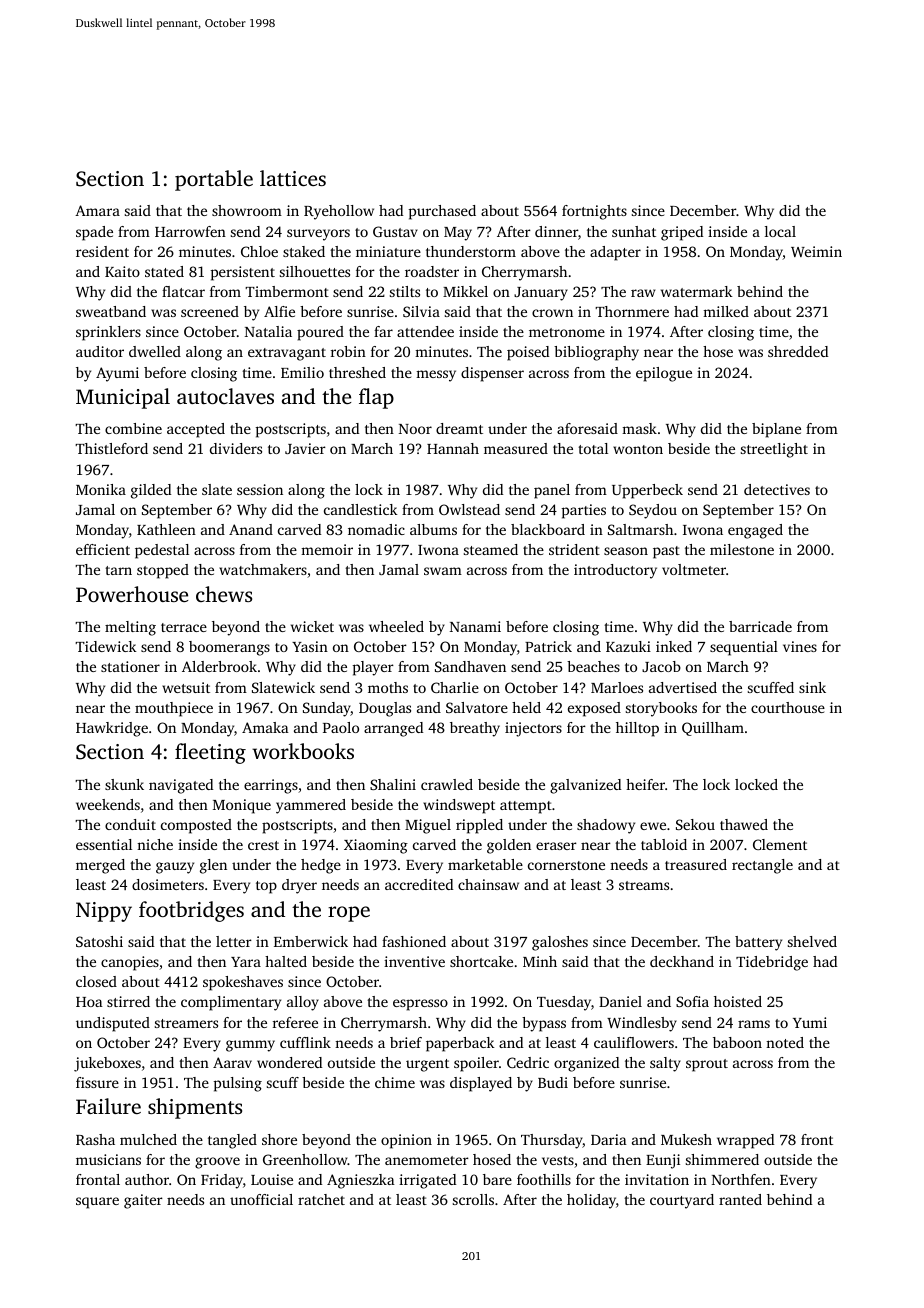 The height and width of the page is (1308, 924). Describe the element at coordinates (104, 844) in the page. I see `essential` at that location.
